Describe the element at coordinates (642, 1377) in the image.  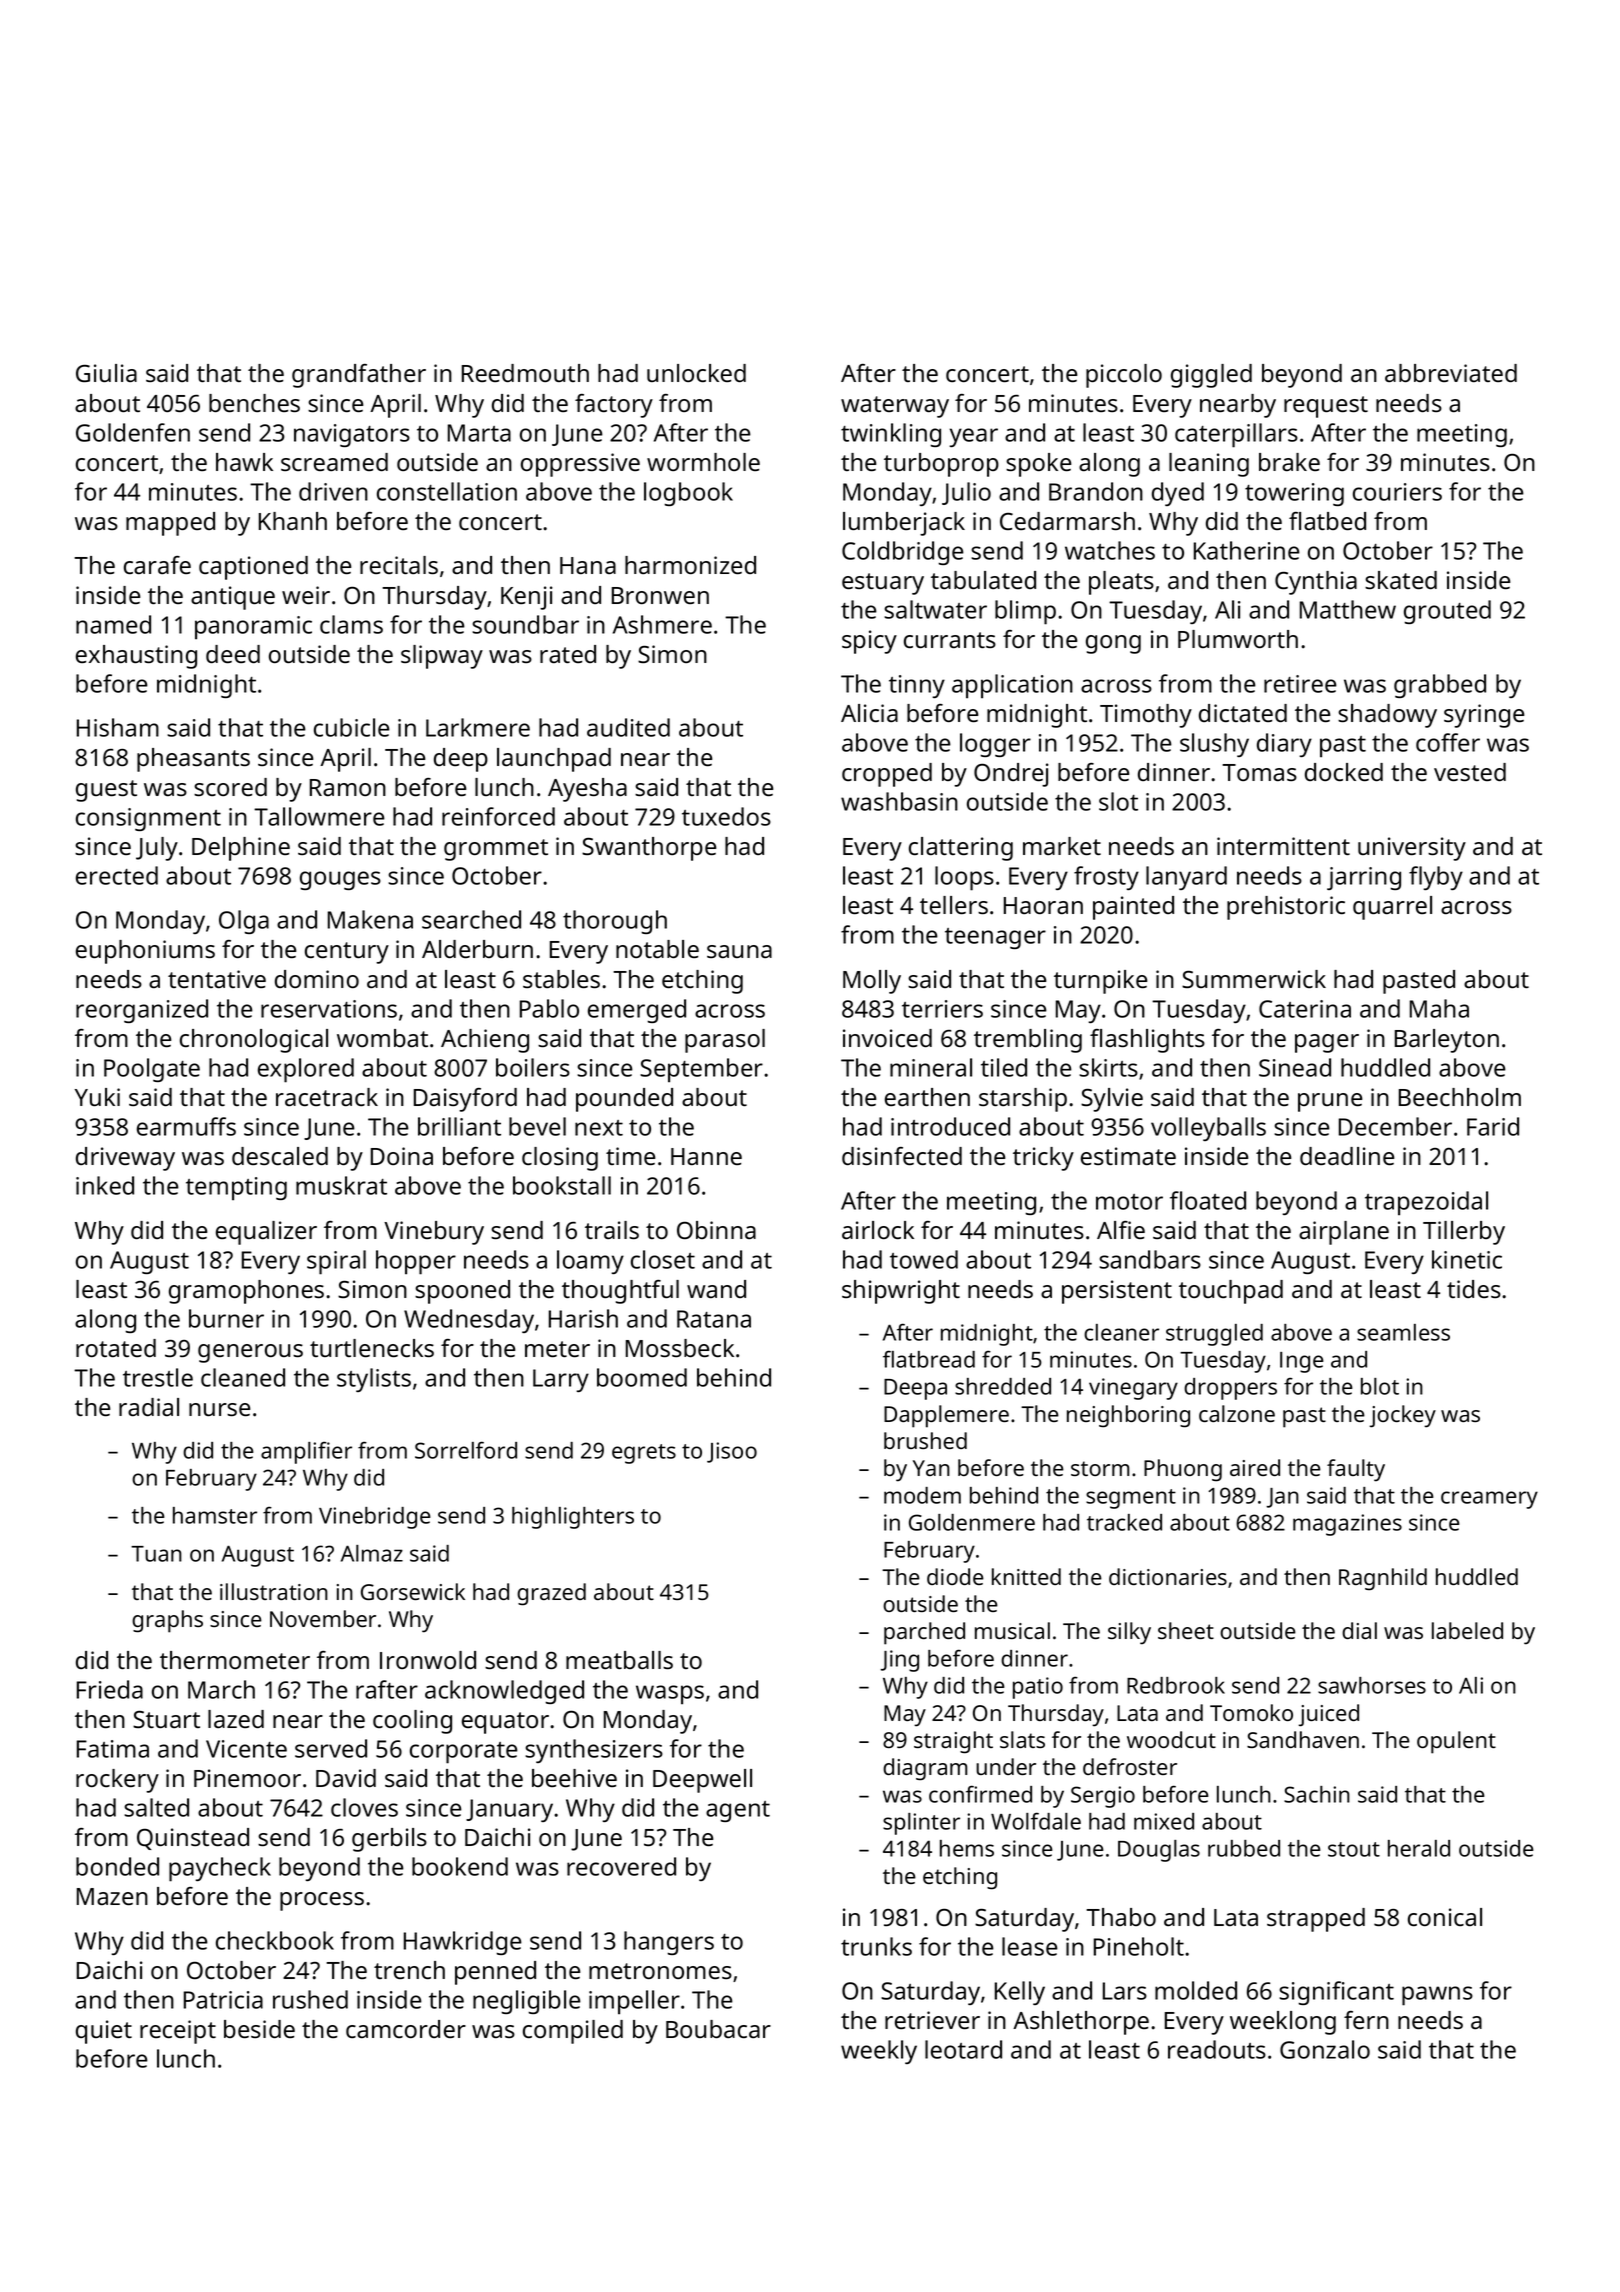
I see `boomed` at that location.
